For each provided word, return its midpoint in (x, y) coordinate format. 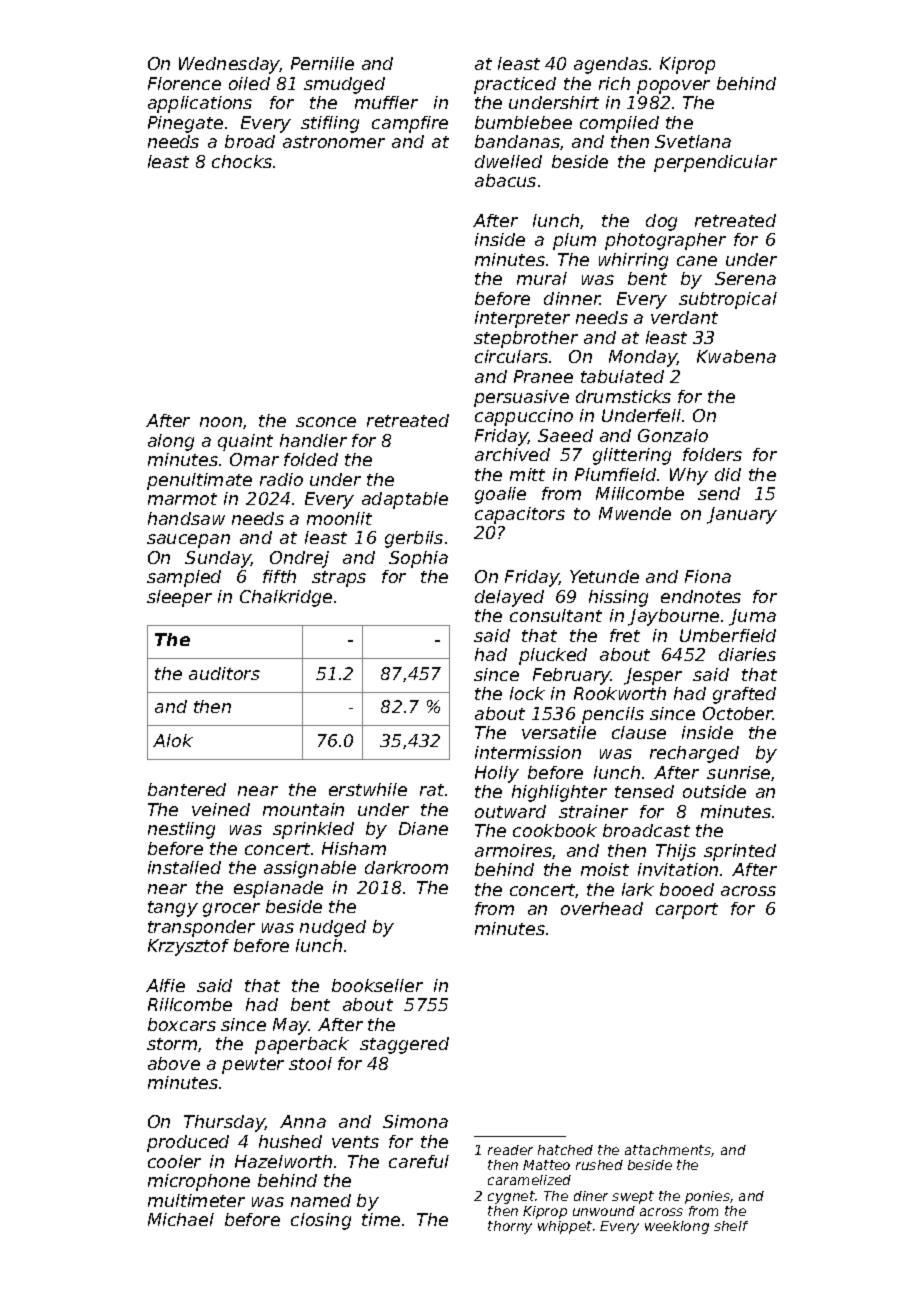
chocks (242, 161)
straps (339, 579)
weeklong (677, 1227)
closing (321, 1221)
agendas (611, 65)
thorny (510, 1227)
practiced (515, 85)
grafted (744, 695)
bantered (187, 789)
